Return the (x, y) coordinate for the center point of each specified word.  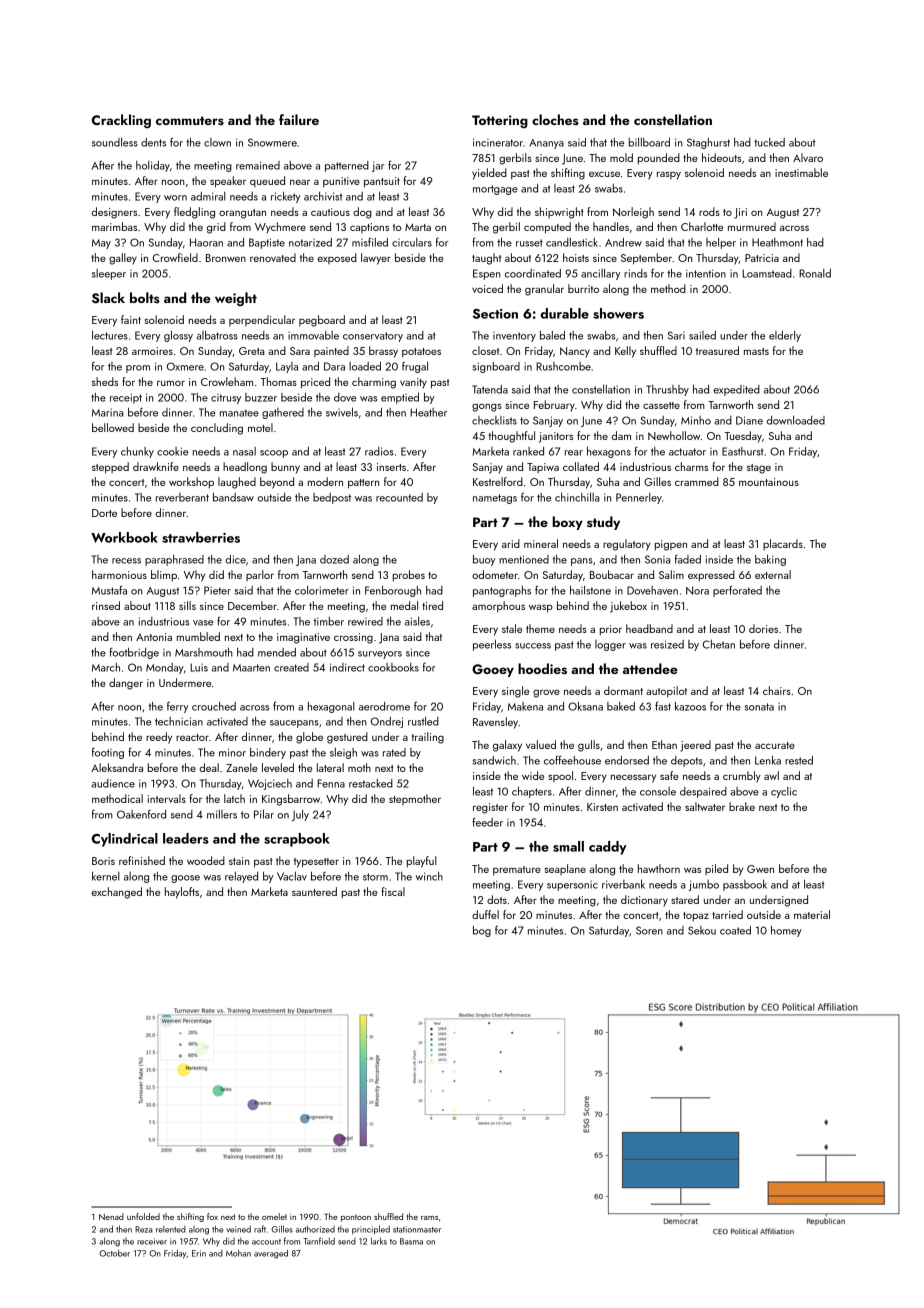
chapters (532, 792)
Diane (749, 420)
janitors (556, 437)
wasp (541, 609)
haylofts (182, 893)
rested (799, 760)
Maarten (251, 668)
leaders (186, 838)
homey (786, 931)
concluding (217, 429)
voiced (487, 288)
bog (482, 931)
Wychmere (280, 227)
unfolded (143, 1216)
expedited (736, 390)
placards (783, 544)
